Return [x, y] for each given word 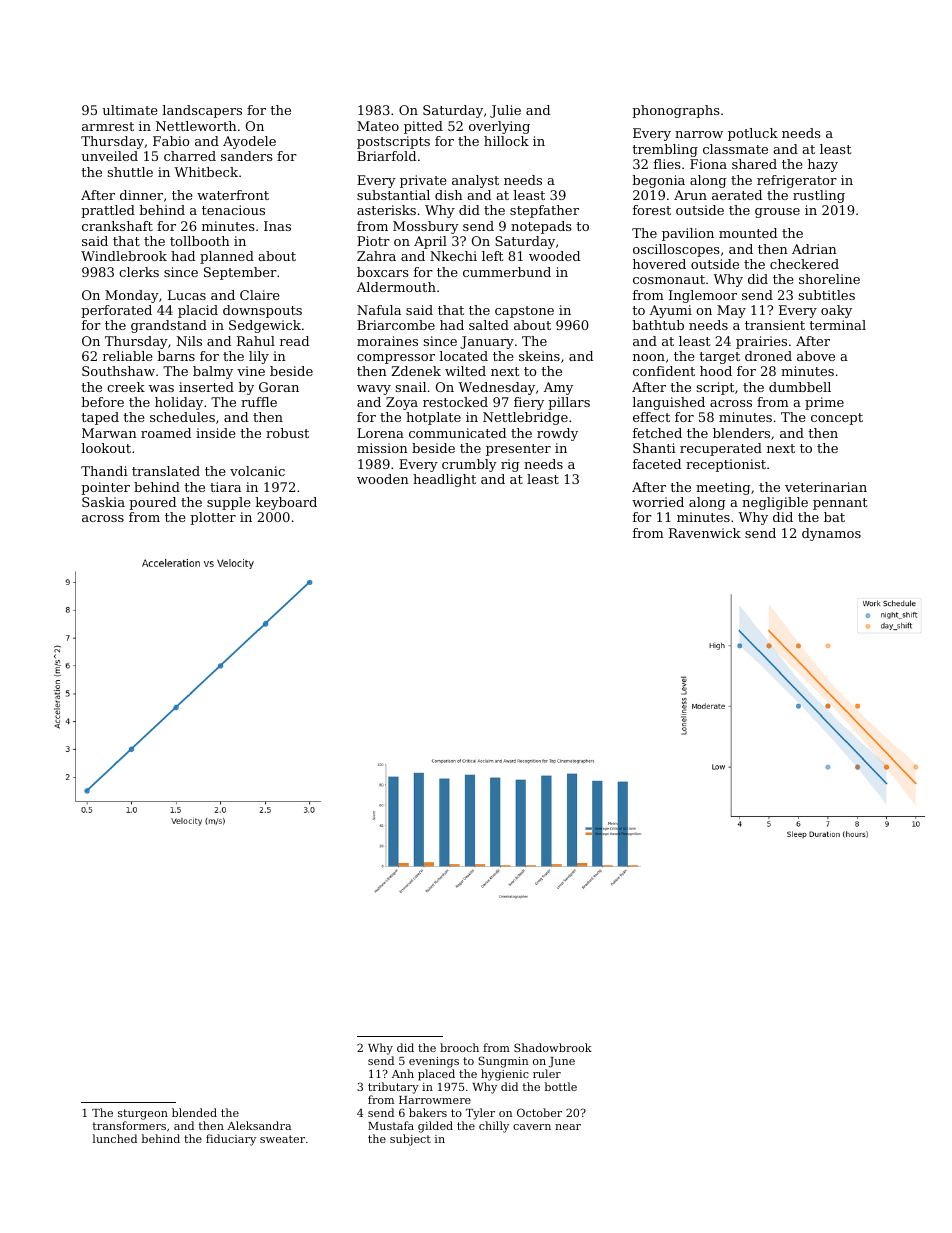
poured [152, 503]
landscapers [202, 111]
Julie [505, 111]
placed [436, 1075]
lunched [114, 1138]
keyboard [286, 503]
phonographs [676, 111]
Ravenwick [705, 533]
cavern [532, 1127]
